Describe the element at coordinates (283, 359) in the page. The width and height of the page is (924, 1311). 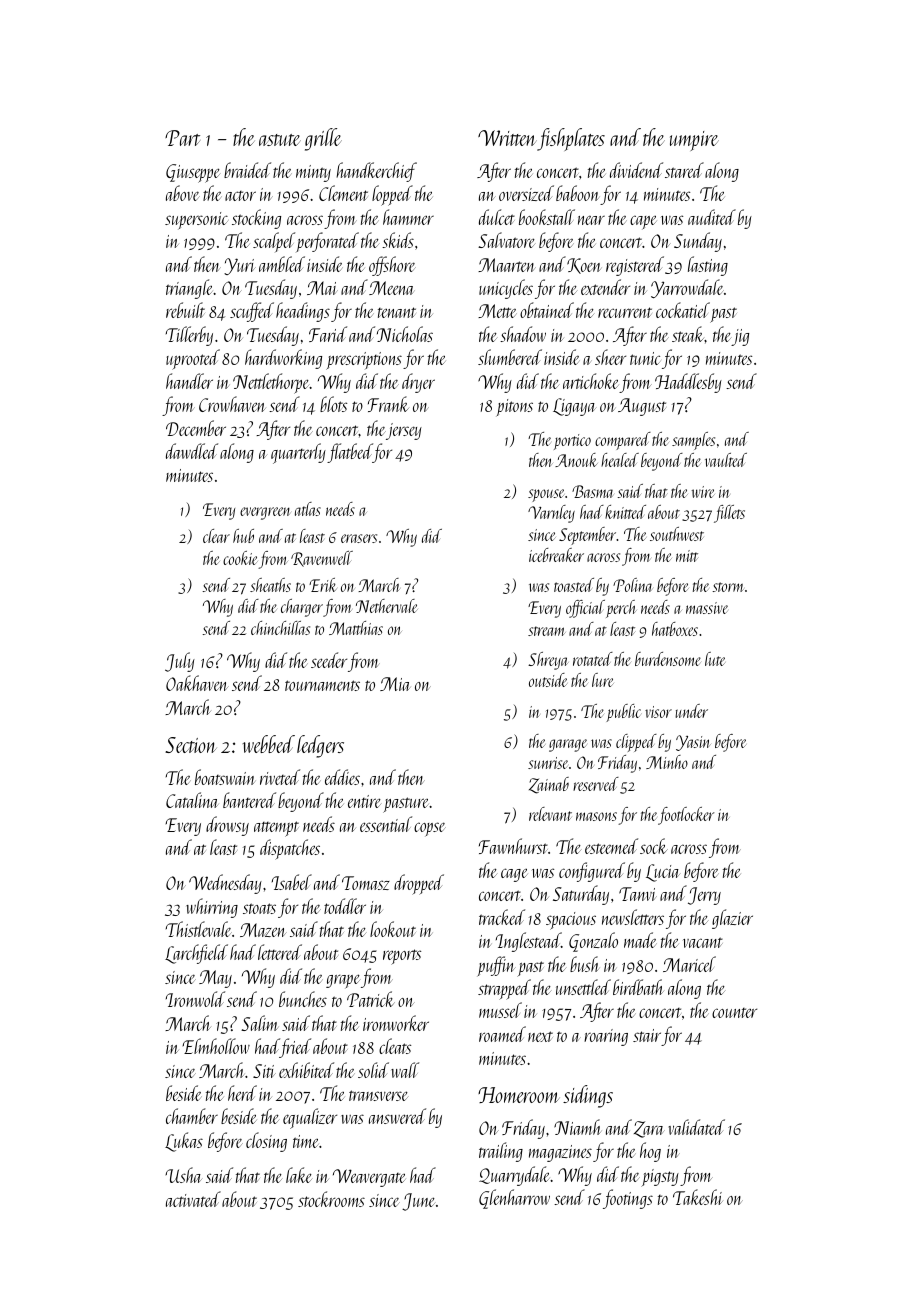
I see `hardworking` at that location.
